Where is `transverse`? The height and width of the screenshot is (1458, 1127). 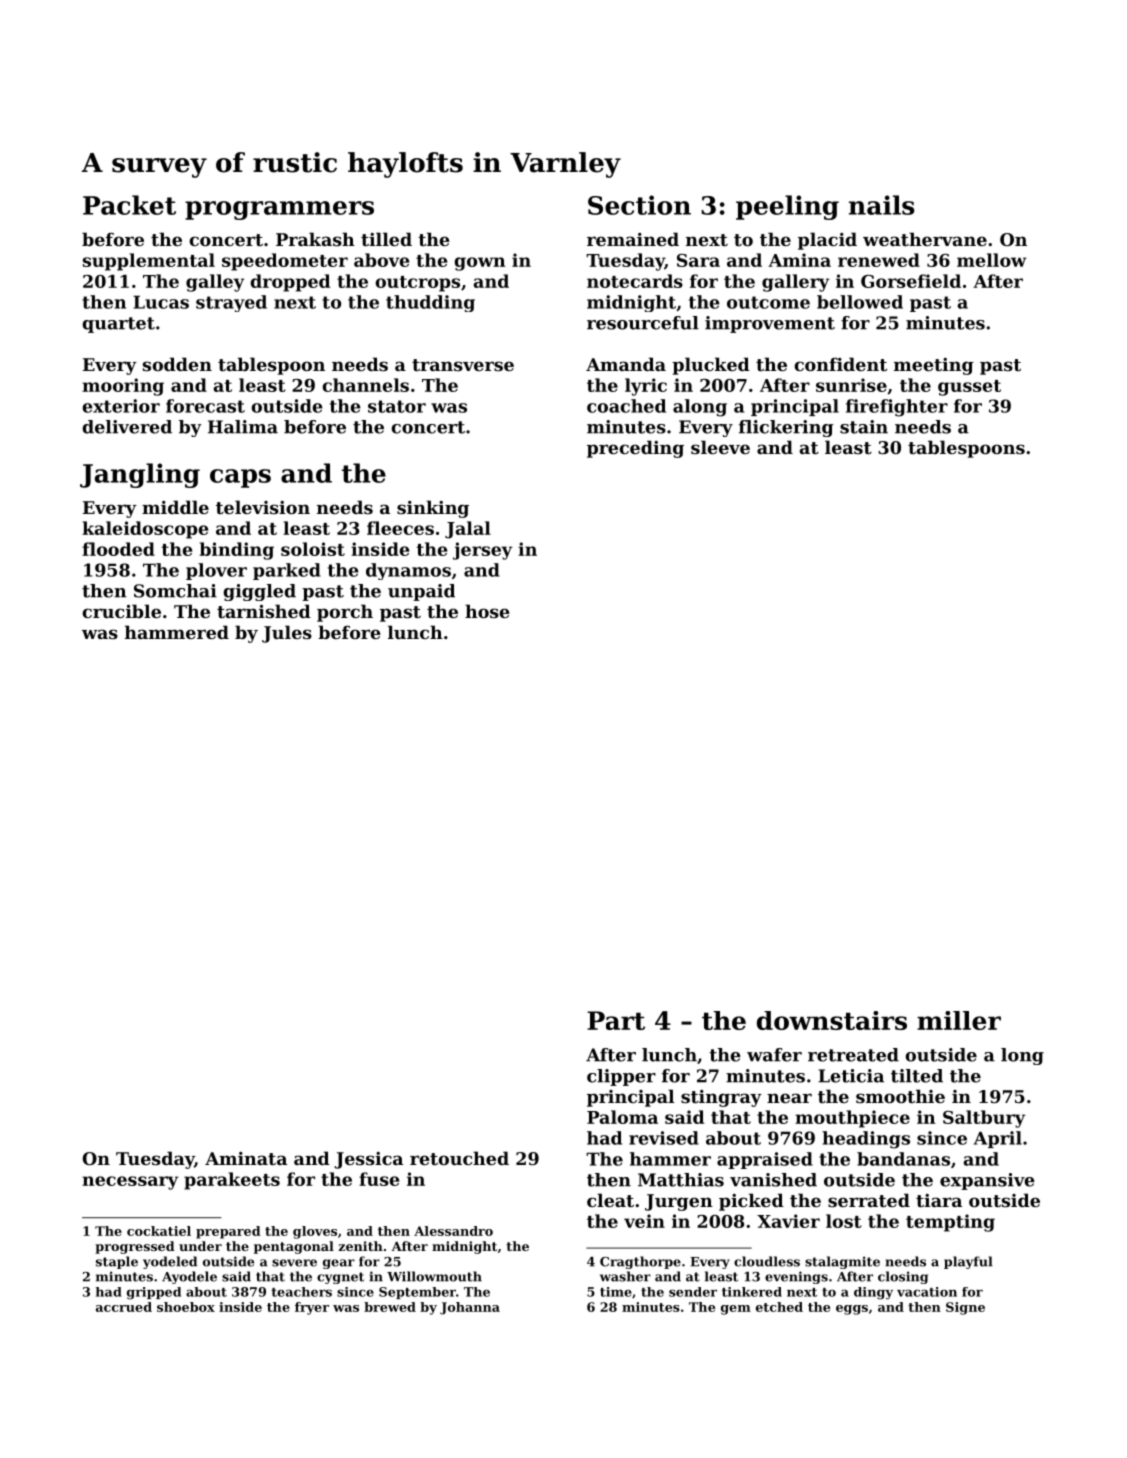
transverse is located at coordinates (463, 365).
